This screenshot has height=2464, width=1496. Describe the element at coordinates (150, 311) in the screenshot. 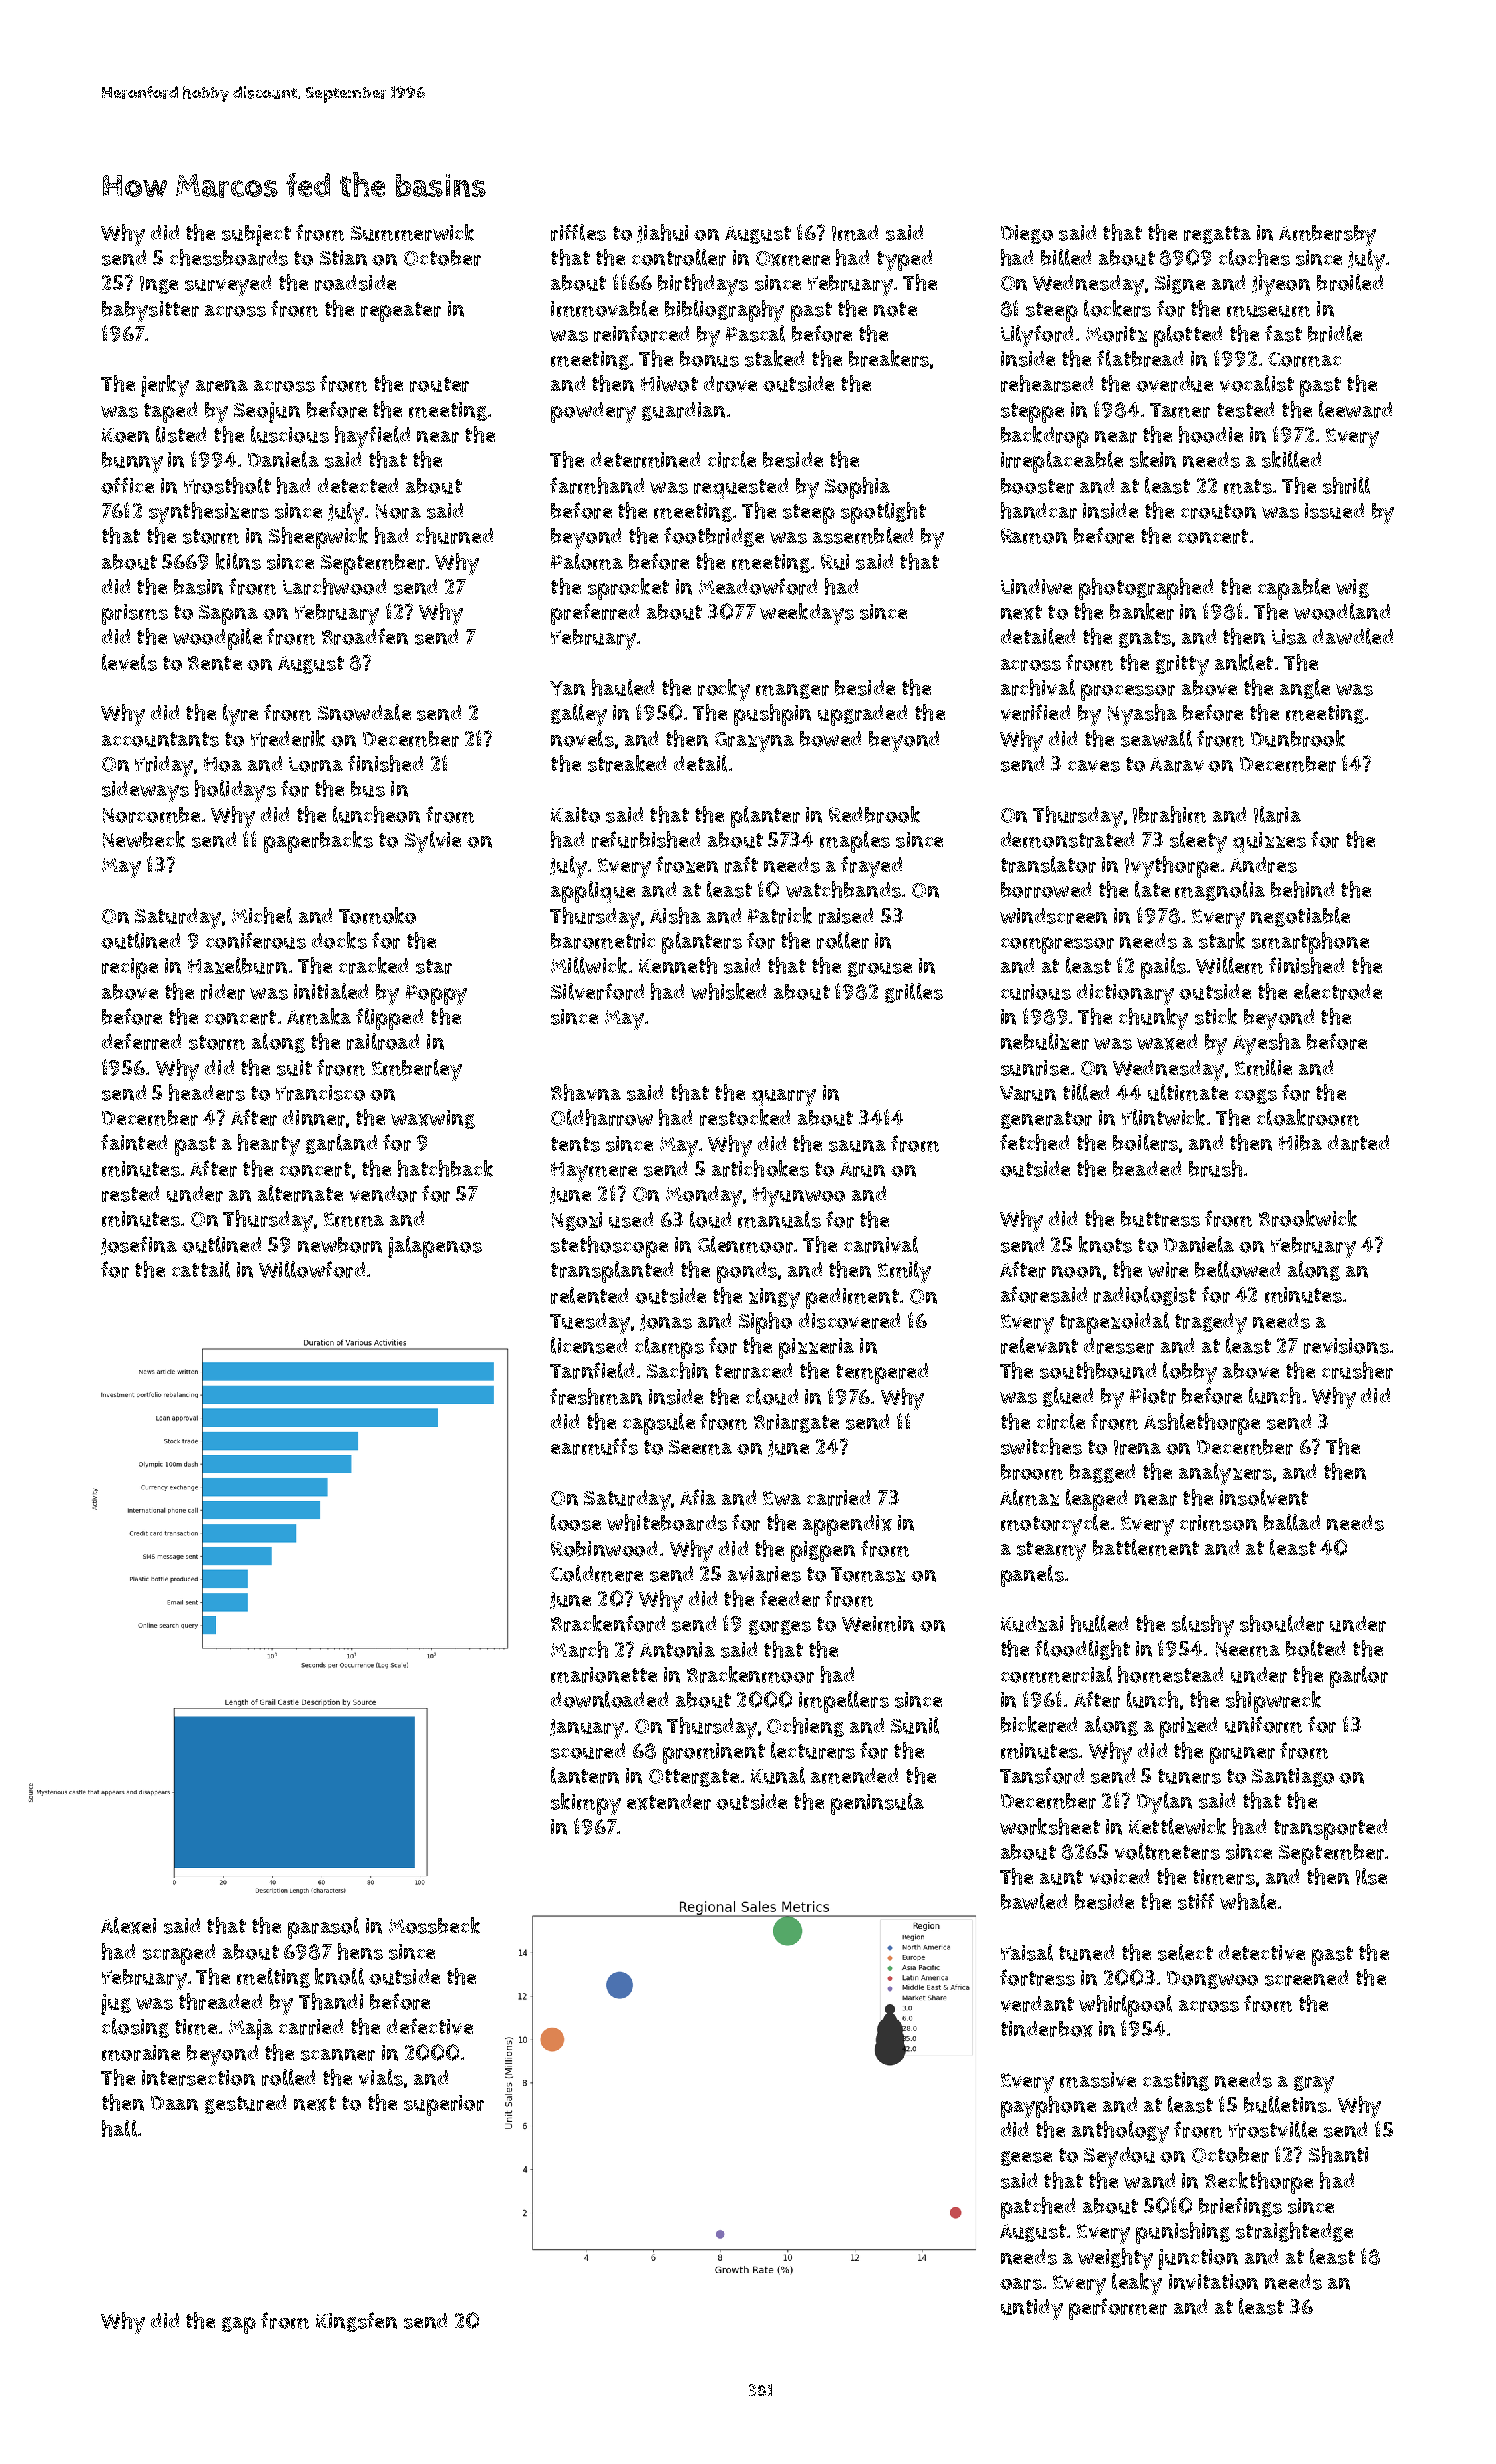

I see `babysitter` at that location.
